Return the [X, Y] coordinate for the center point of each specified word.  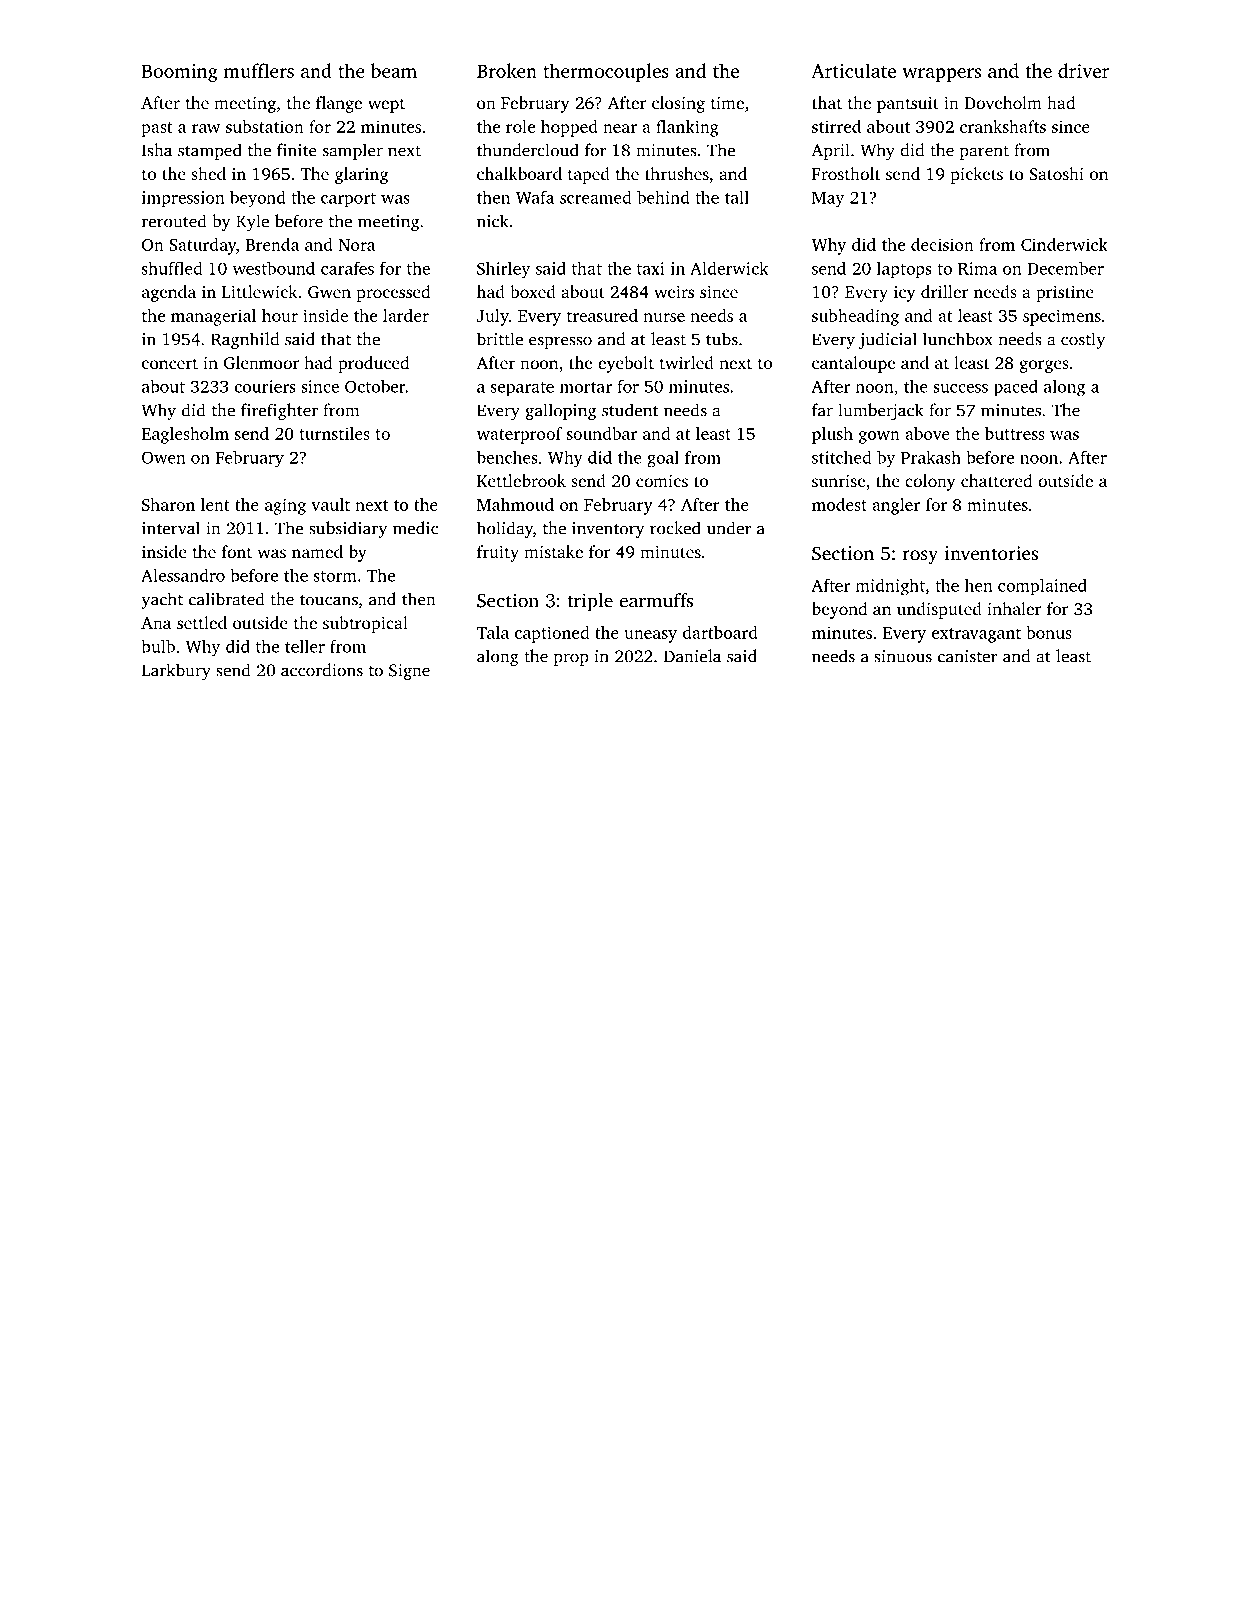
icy [904, 294]
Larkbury [176, 671]
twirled [686, 362]
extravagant [976, 635]
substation [265, 126]
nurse [664, 317]
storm [335, 576]
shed [208, 173]
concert [170, 363]
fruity [498, 553]
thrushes [677, 173]
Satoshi [1056, 173]
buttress [1015, 433]
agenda [169, 293]
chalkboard [519, 173]
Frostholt [846, 173]
